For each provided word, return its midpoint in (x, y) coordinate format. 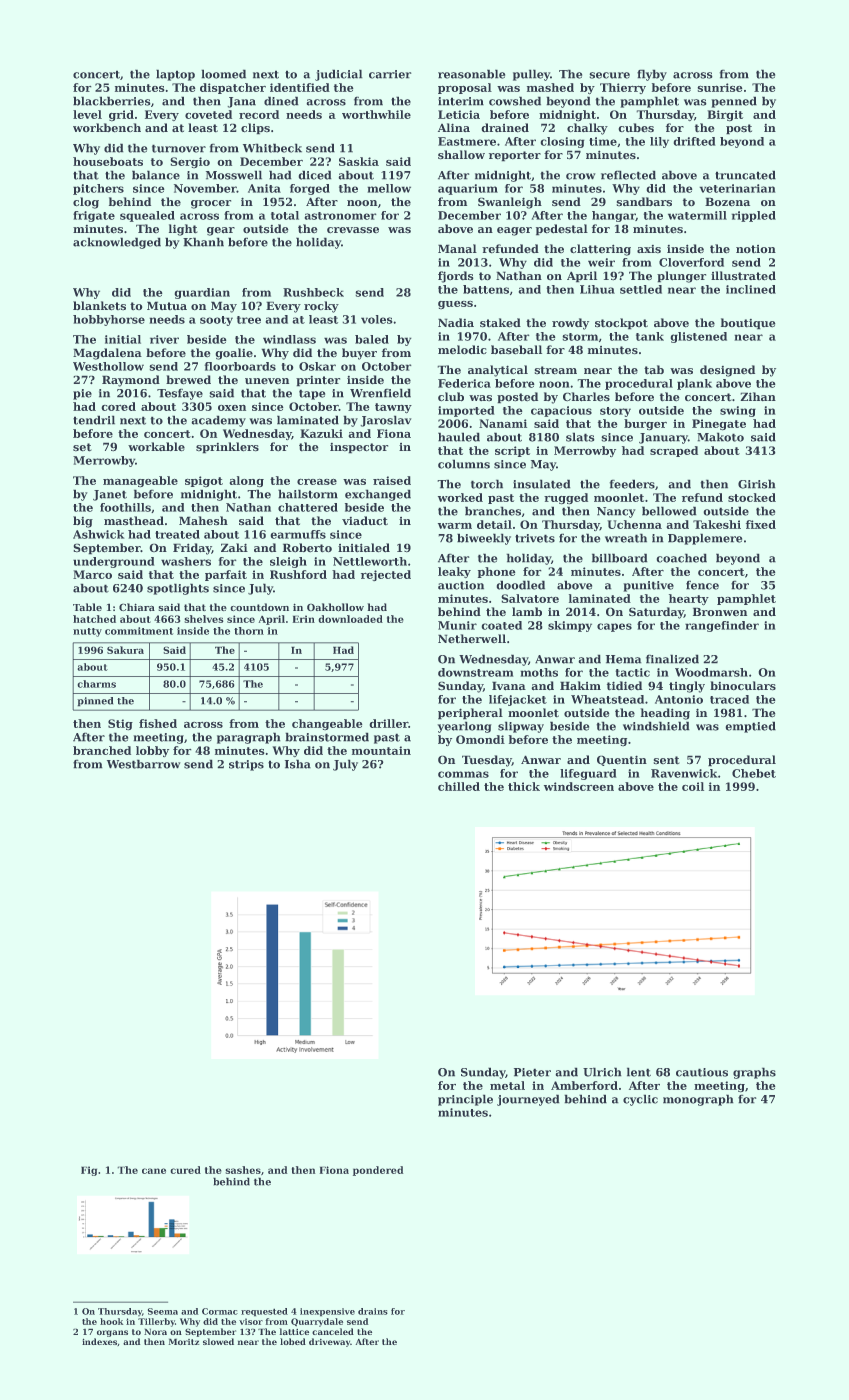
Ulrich (602, 1072)
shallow (461, 155)
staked (500, 323)
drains (373, 1311)
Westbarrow (144, 764)
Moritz (184, 1341)
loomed (223, 74)
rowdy (570, 324)
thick (524, 786)
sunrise (720, 87)
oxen (232, 407)
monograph (698, 1100)
